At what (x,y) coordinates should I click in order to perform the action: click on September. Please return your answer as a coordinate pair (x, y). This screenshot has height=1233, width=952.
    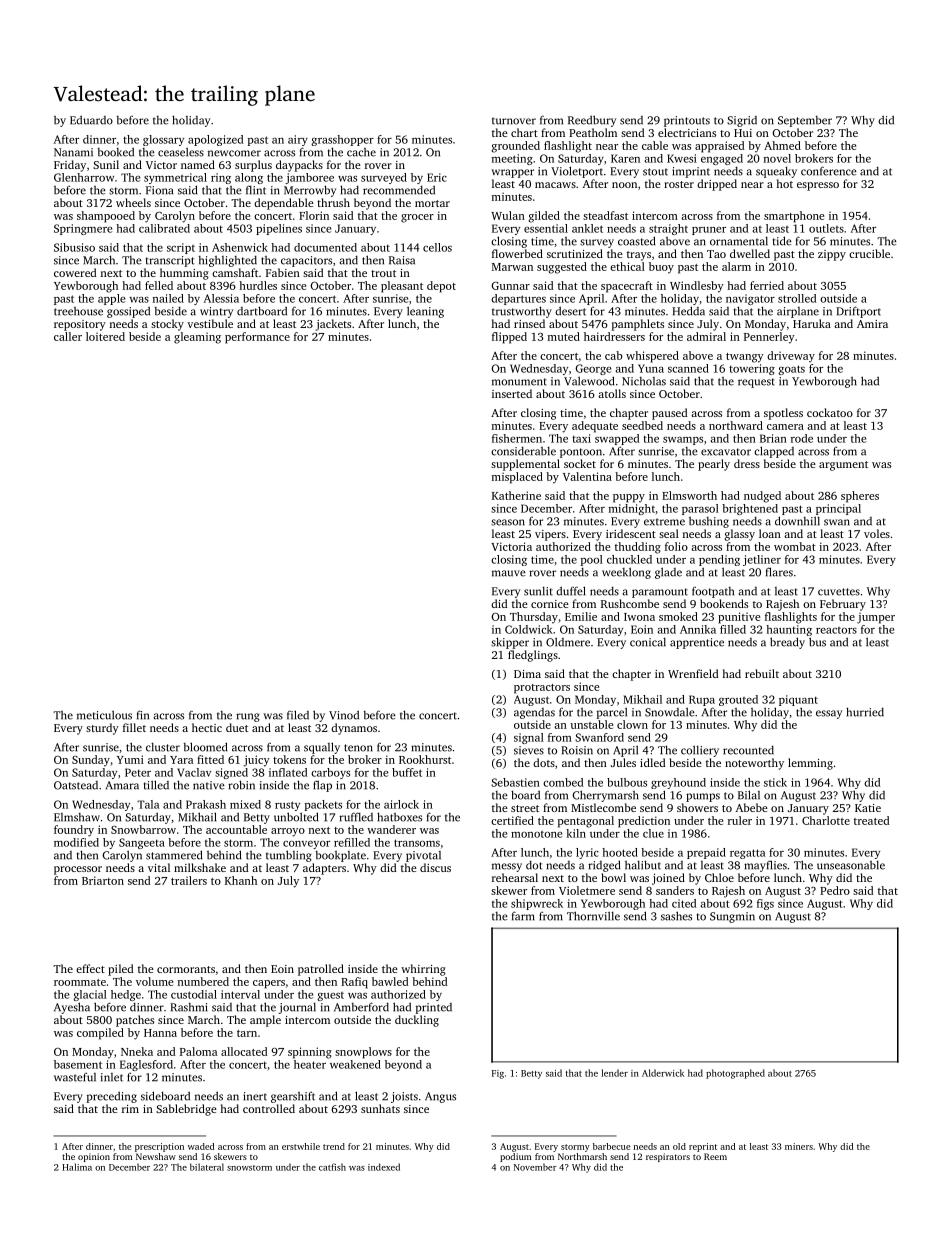
    Looking at the image, I should click on (805, 121).
